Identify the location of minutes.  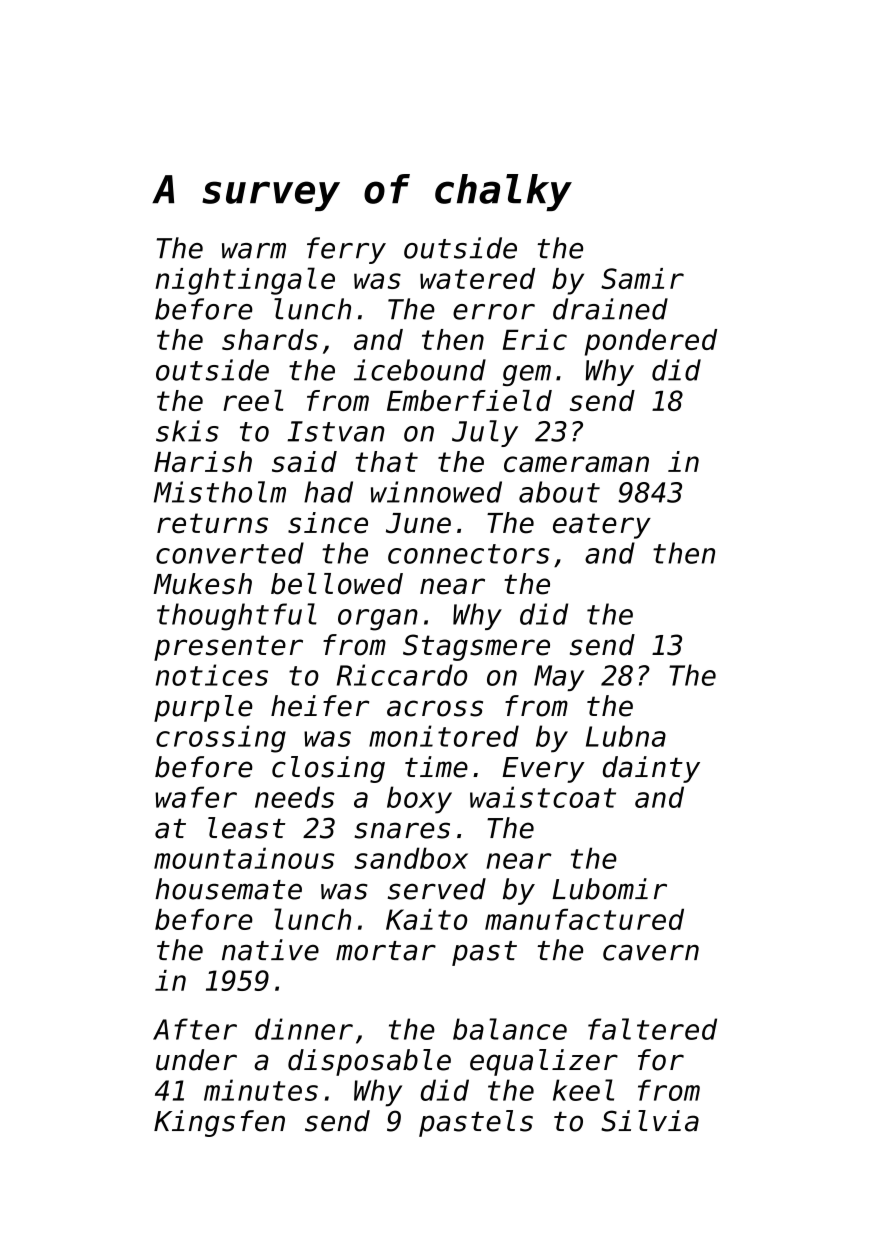
(261, 1090).
